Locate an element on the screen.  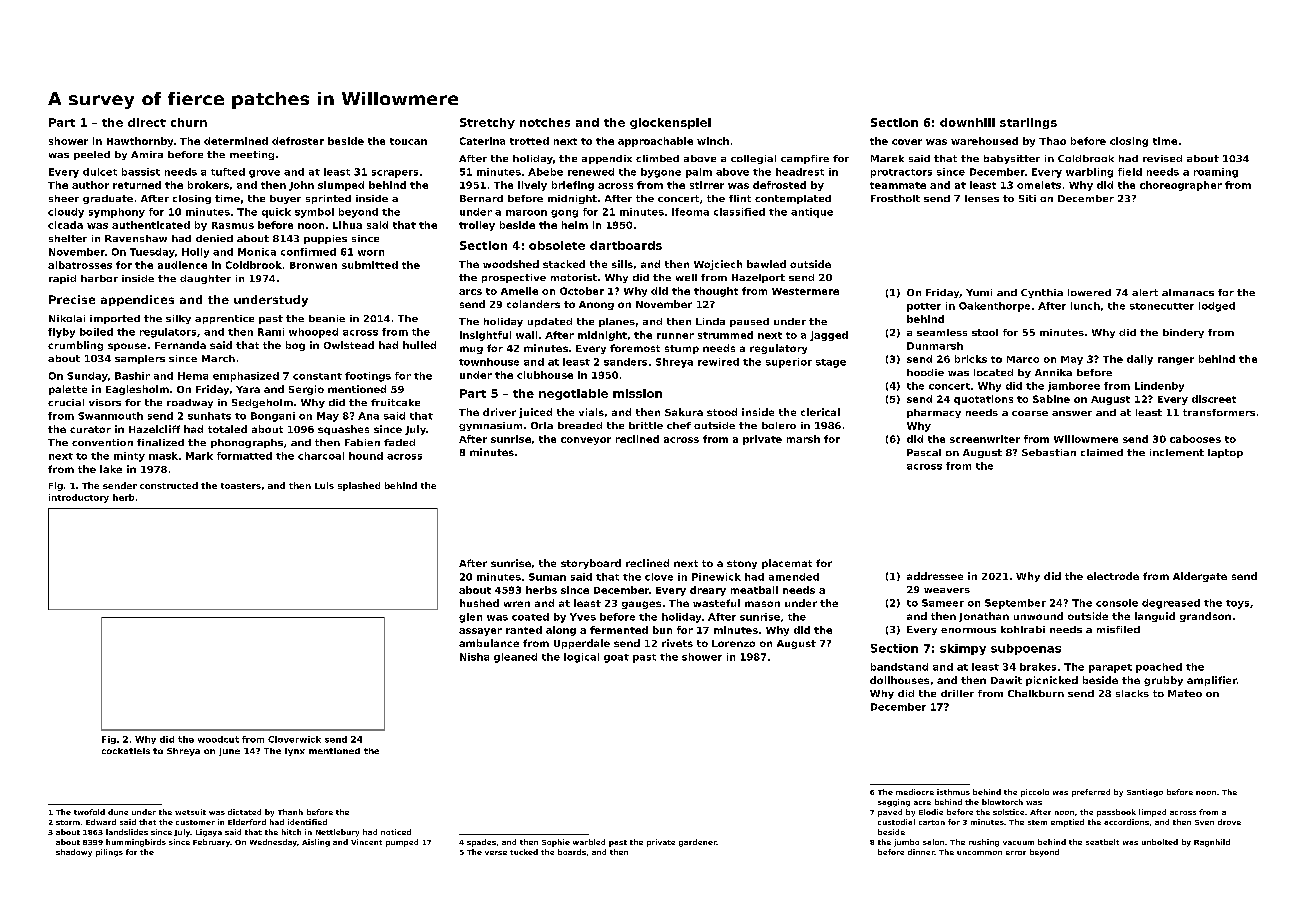
Thanh is located at coordinates (290, 812).
